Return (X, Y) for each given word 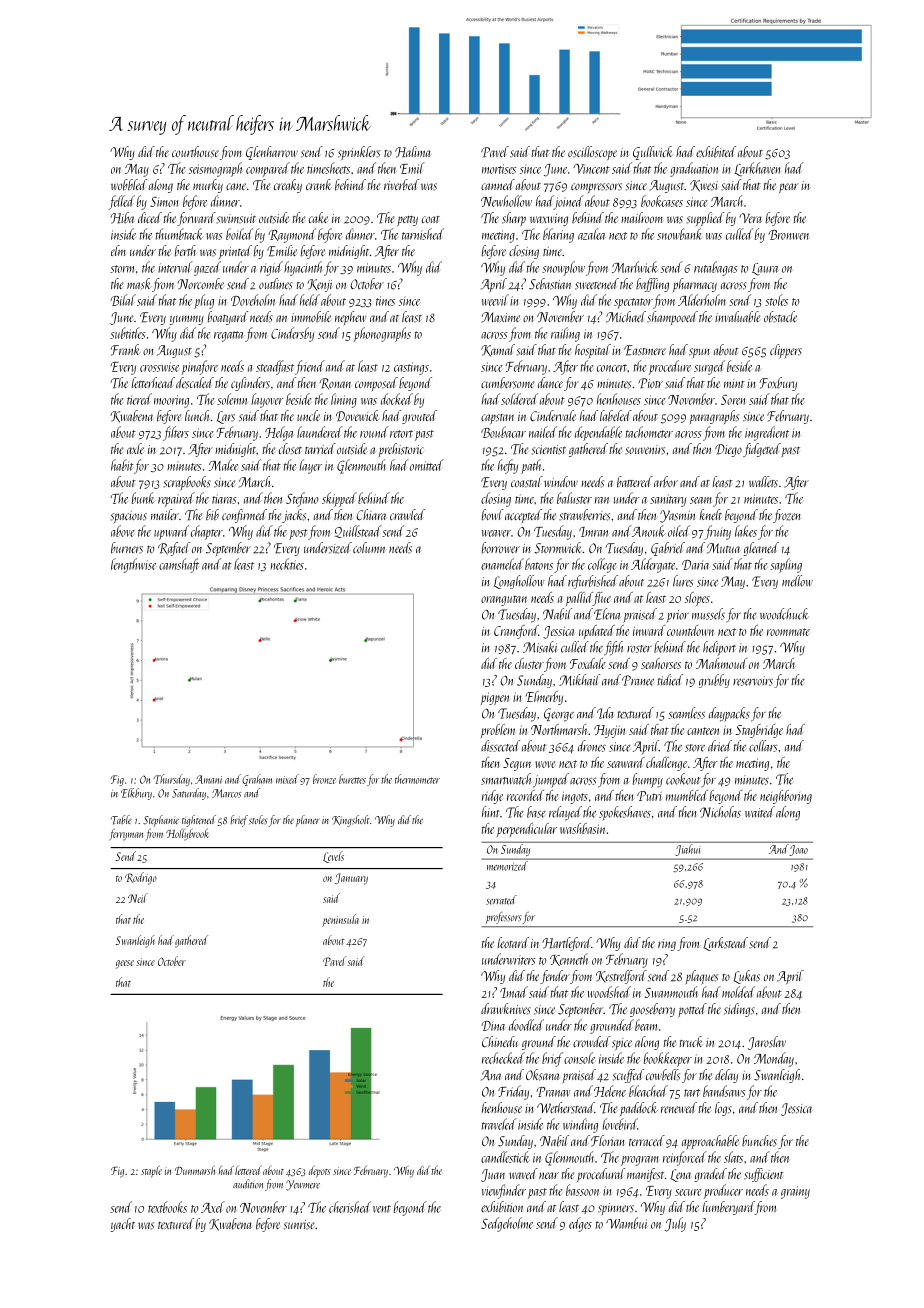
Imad (514, 992)
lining (344, 400)
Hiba (122, 218)
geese (125, 964)
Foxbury (778, 384)
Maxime (500, 317)
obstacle (780, 317)
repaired (176, 499)
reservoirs (753, 681)
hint (491, 811)
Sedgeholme (507, 1224)
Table (121, 820)
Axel (213, 1207)
